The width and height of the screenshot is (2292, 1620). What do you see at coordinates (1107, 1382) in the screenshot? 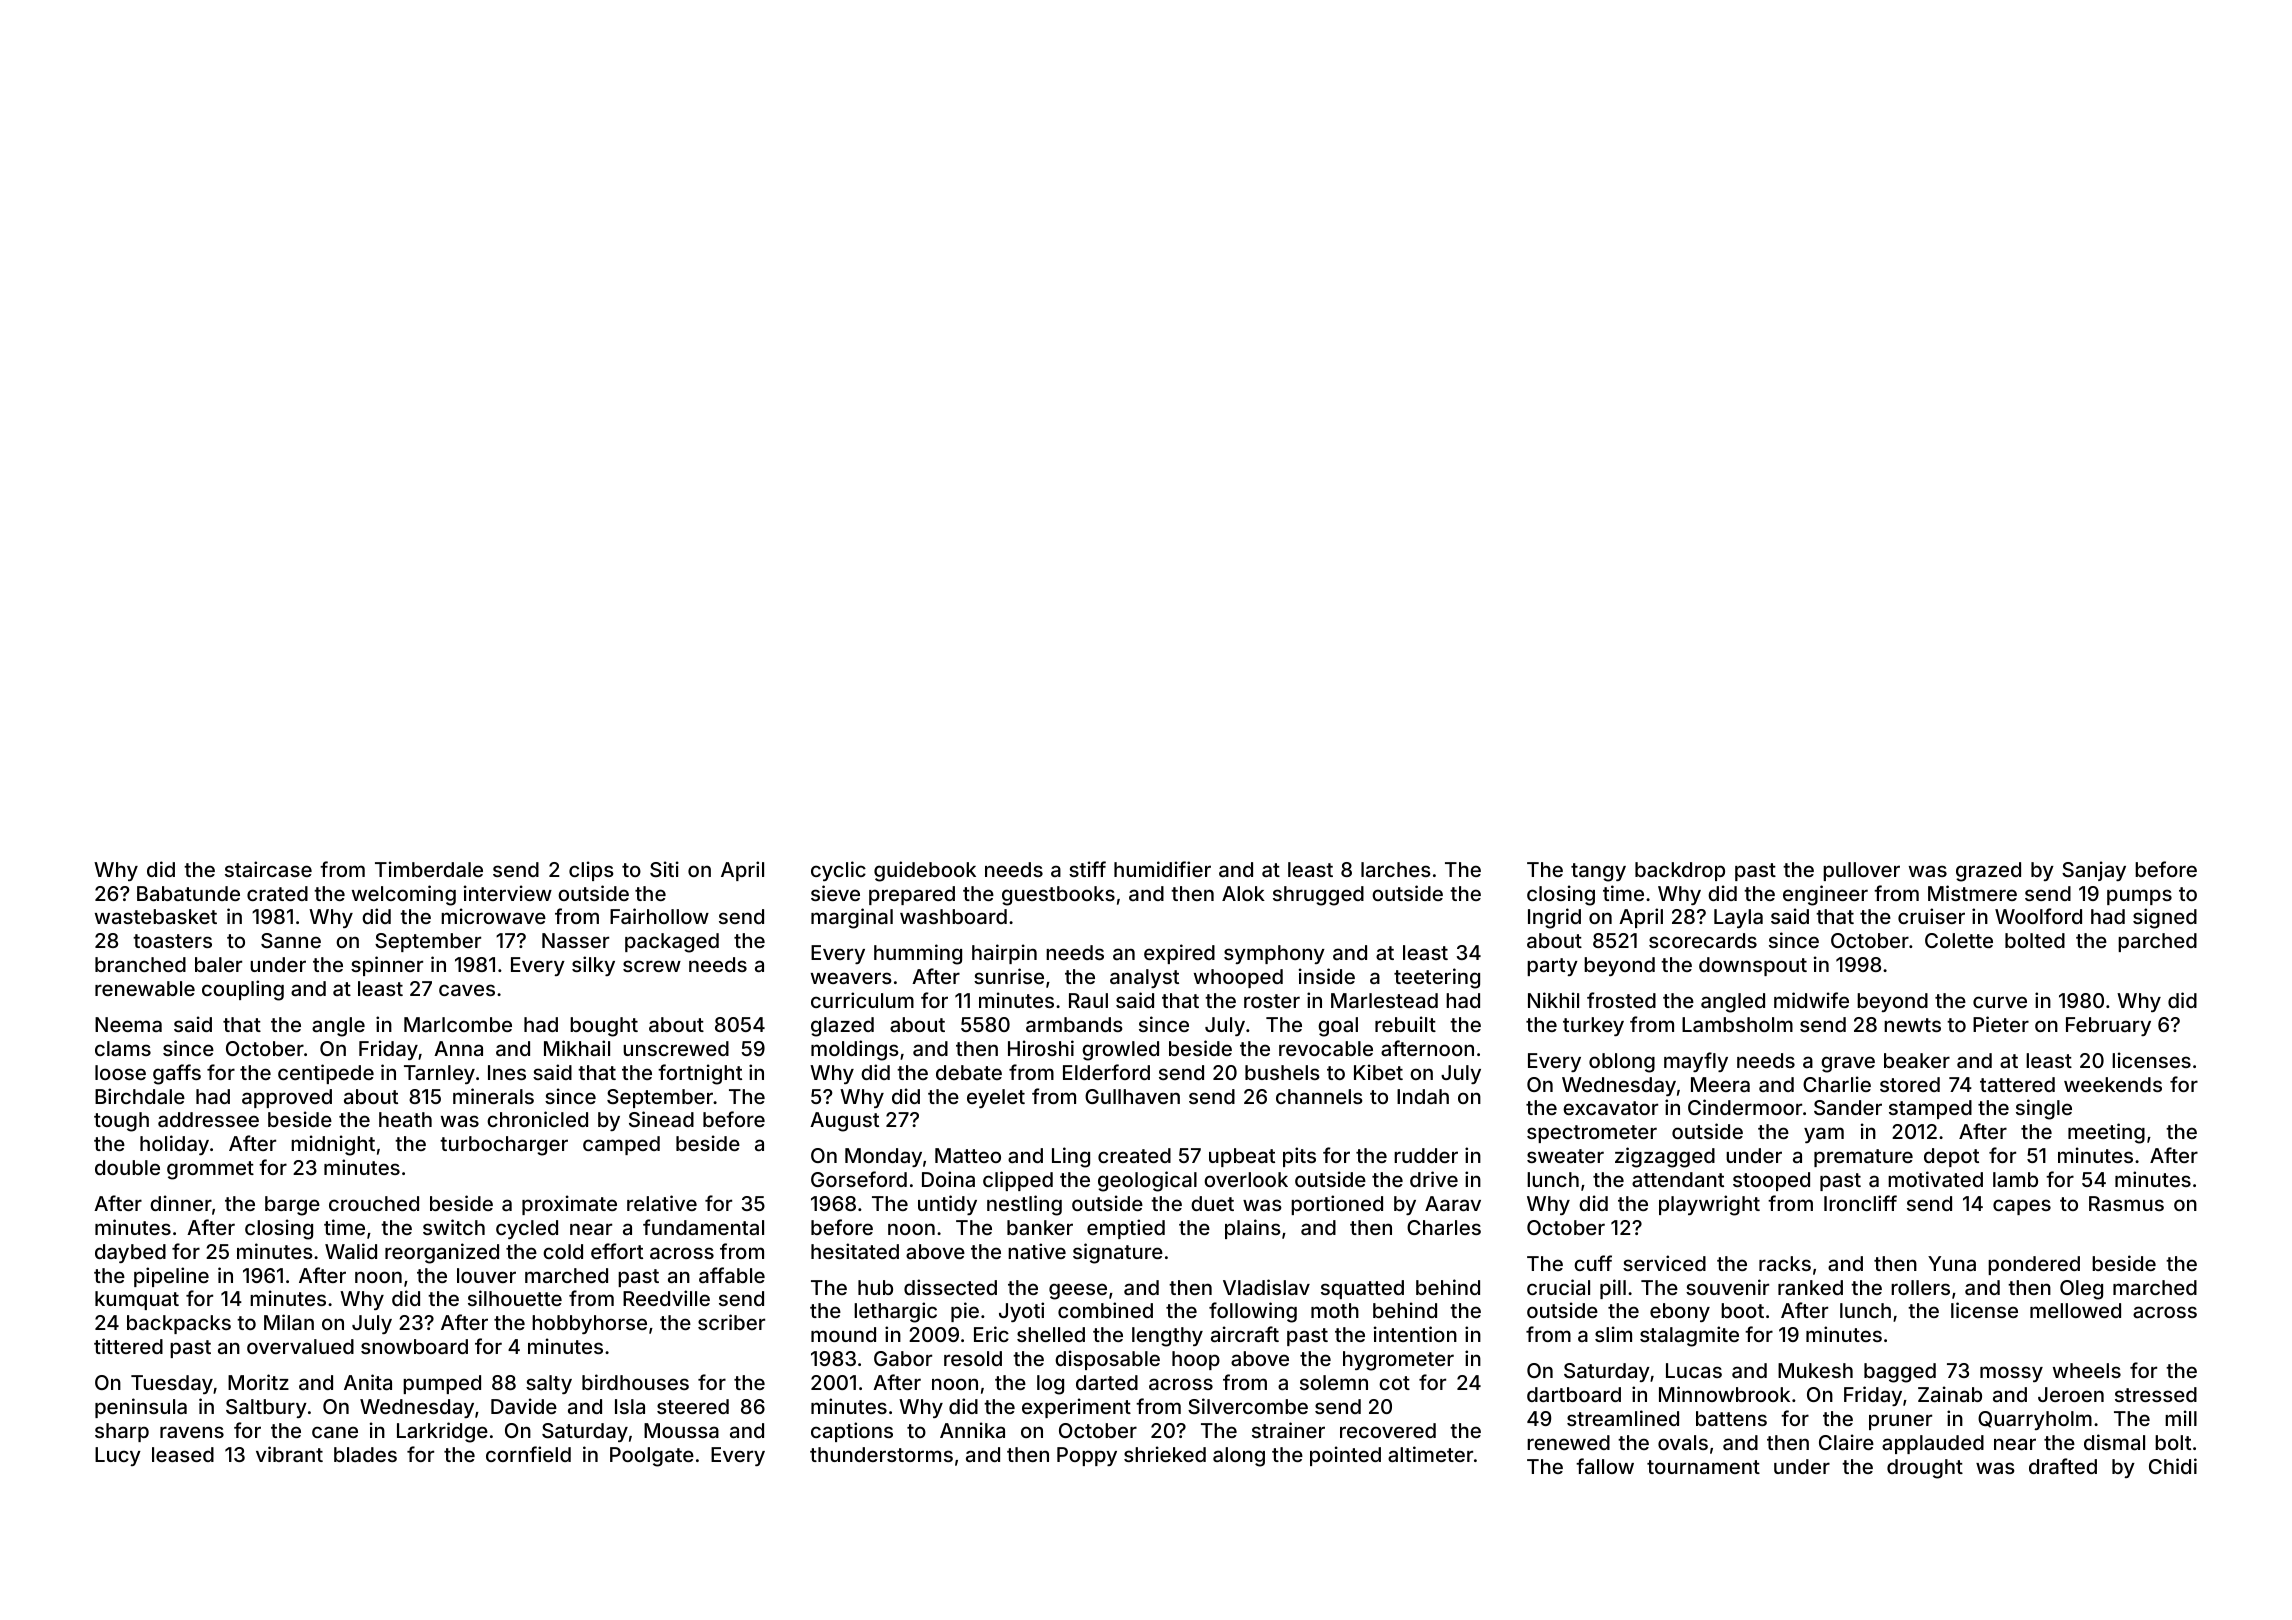
I see `darted` at bounding box center [1107, 1382].
